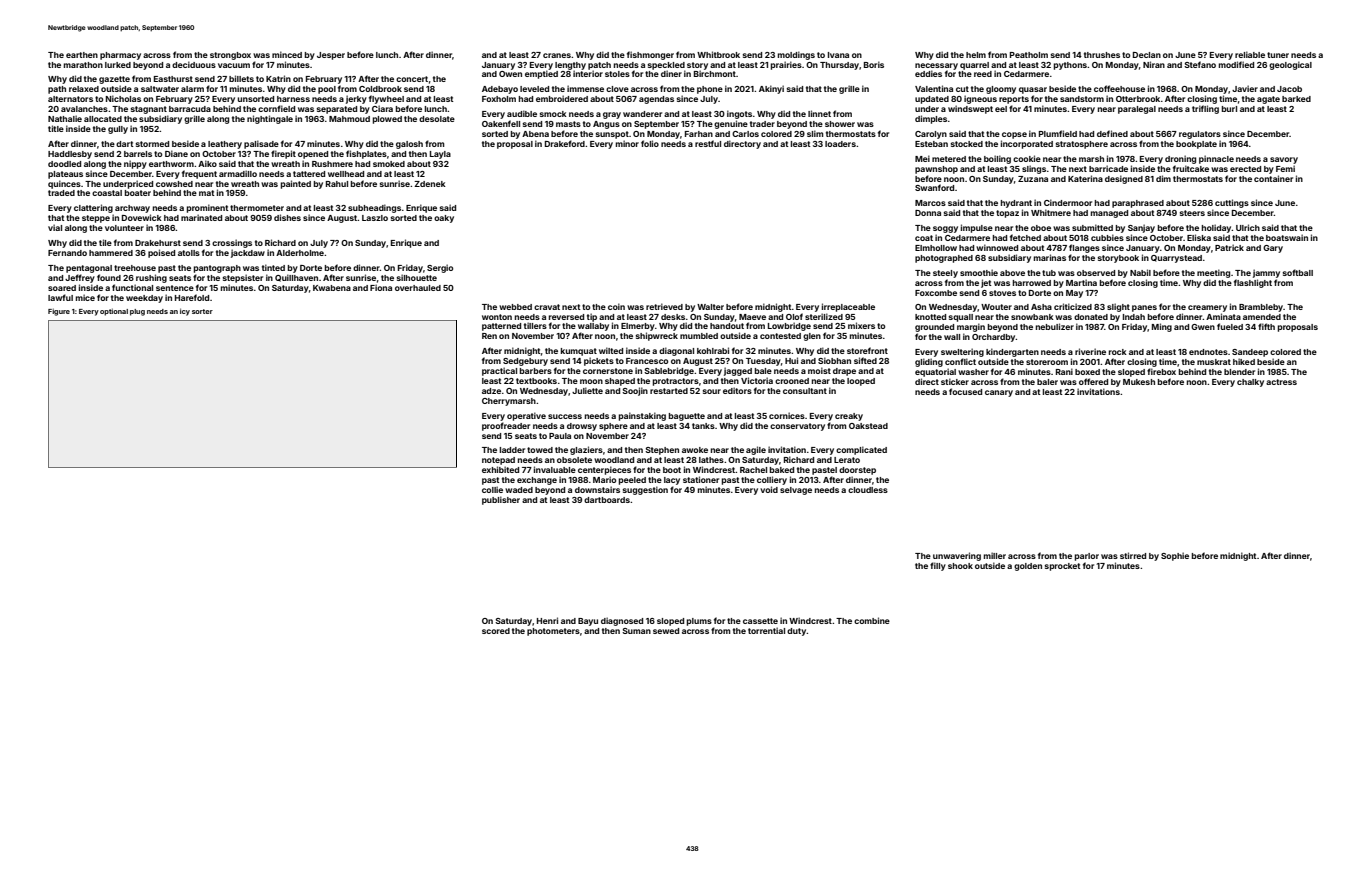 Image resolution: width=1372 pixels, height=887 pixels. What do you see at coordinates (500, 469) in the screenshot?
I see `exhibited` at bounding box center [500, 469].
